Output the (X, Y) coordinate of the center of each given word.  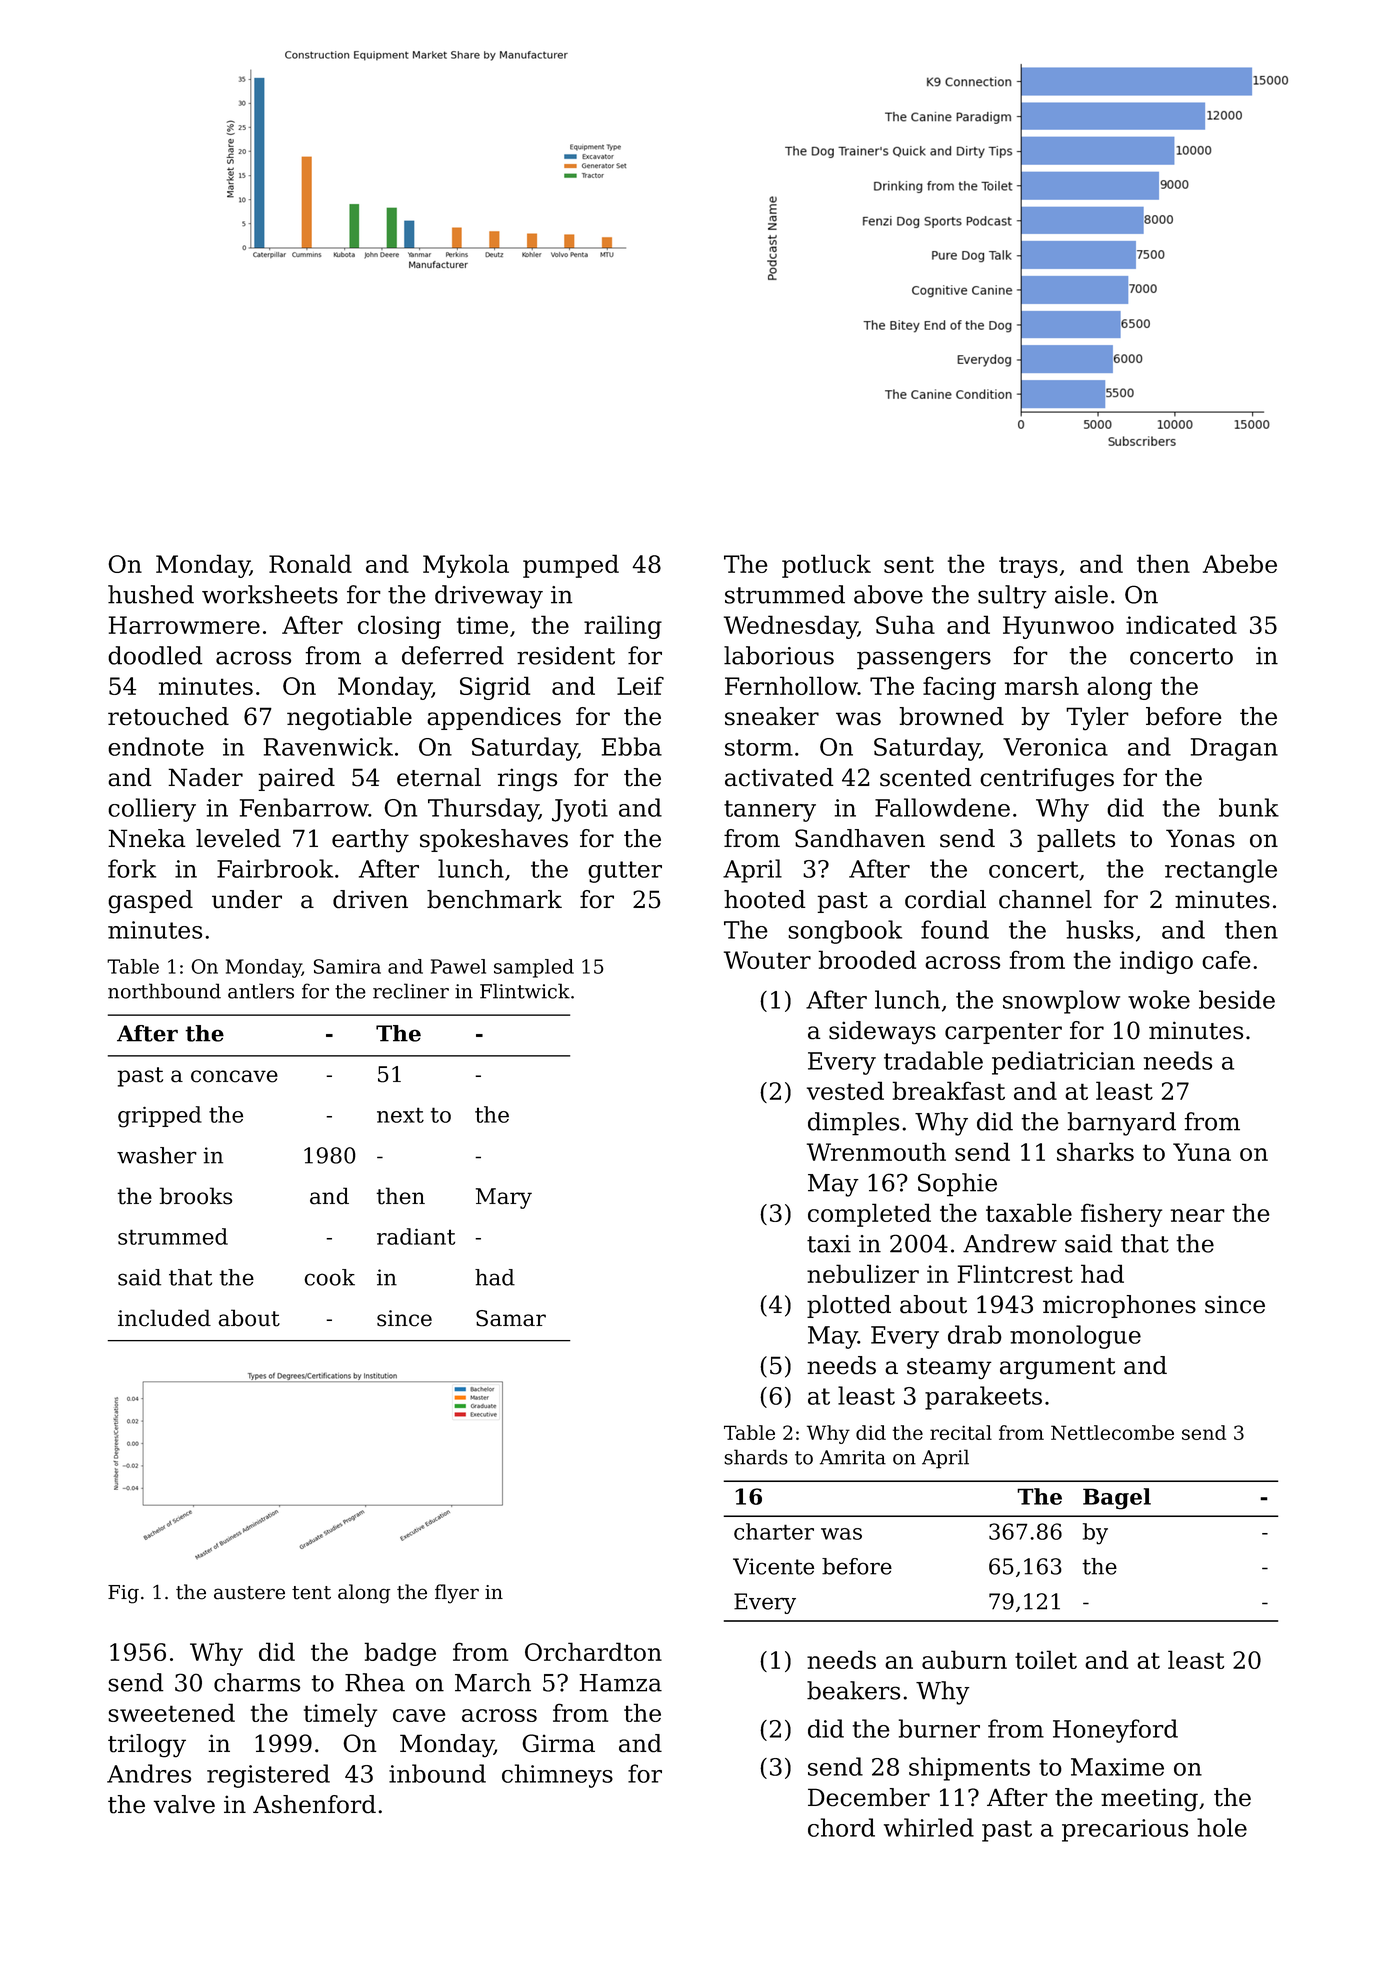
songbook (845, 932)
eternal (439, 777)
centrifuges (1047, 780)
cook (329, 1277)
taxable (1029, 1212)
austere (249, 1593)
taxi (829, 1244)
